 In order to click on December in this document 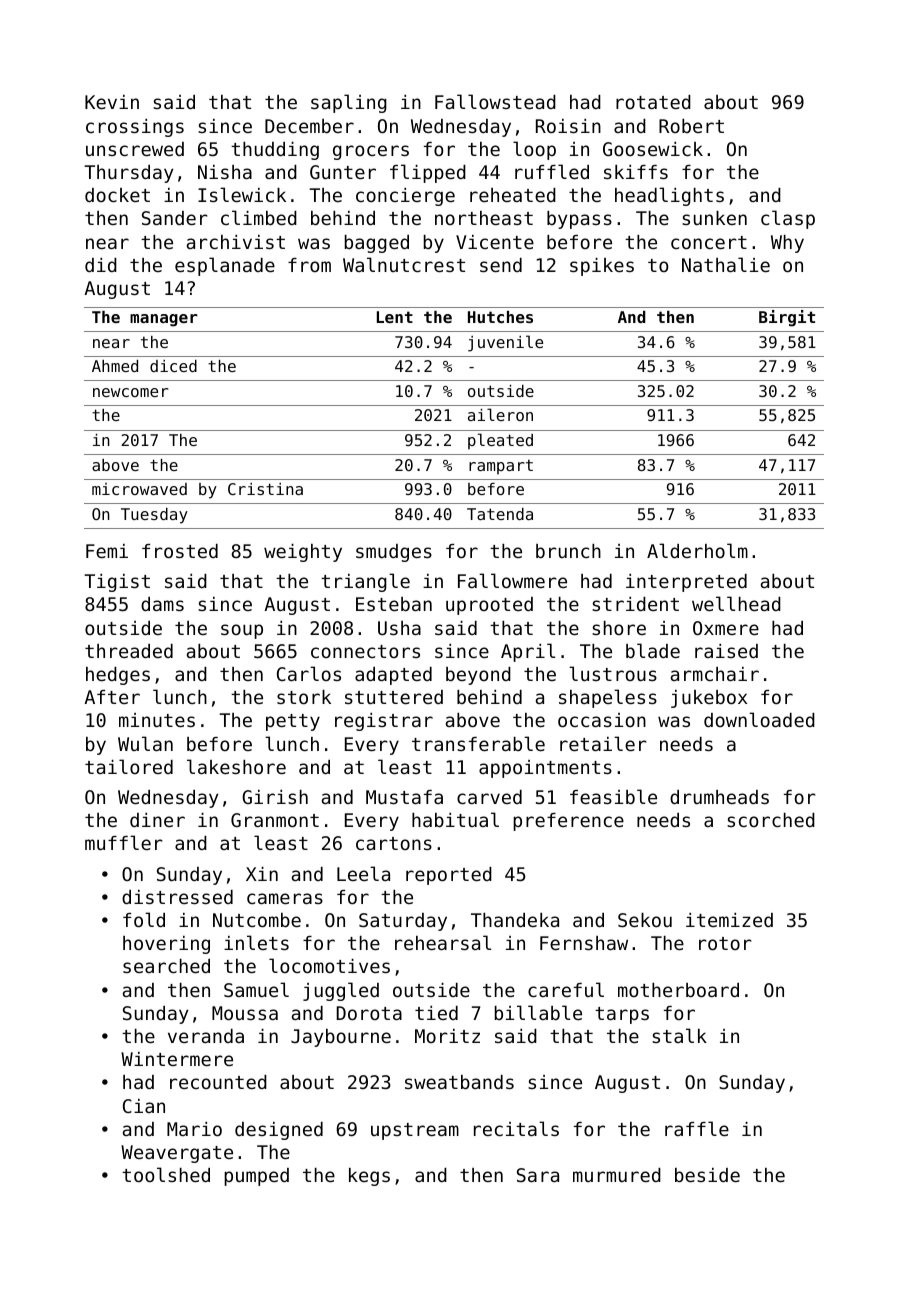, I will do `click(309, 126)`.
